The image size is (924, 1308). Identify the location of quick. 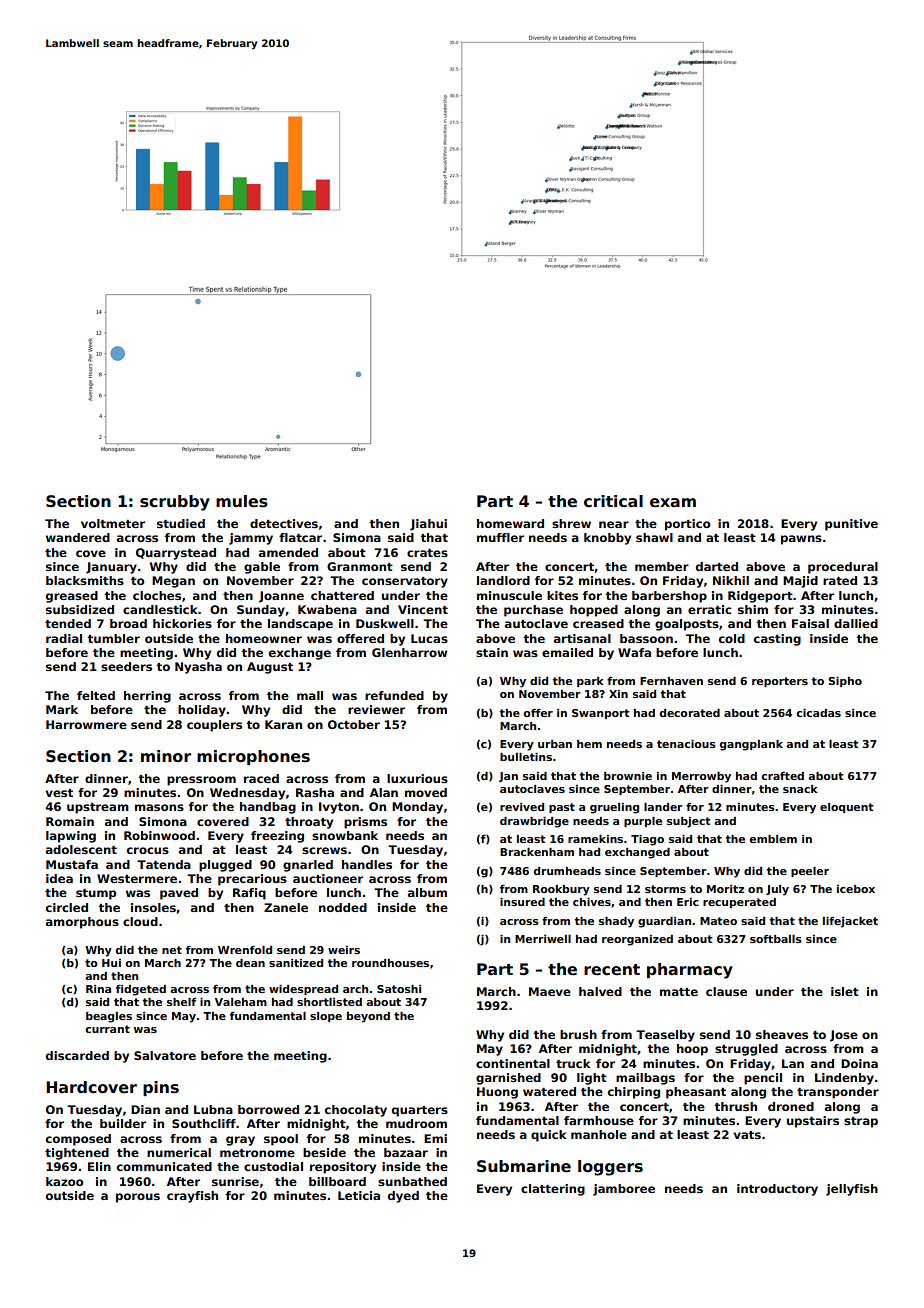
(549, 1136).
